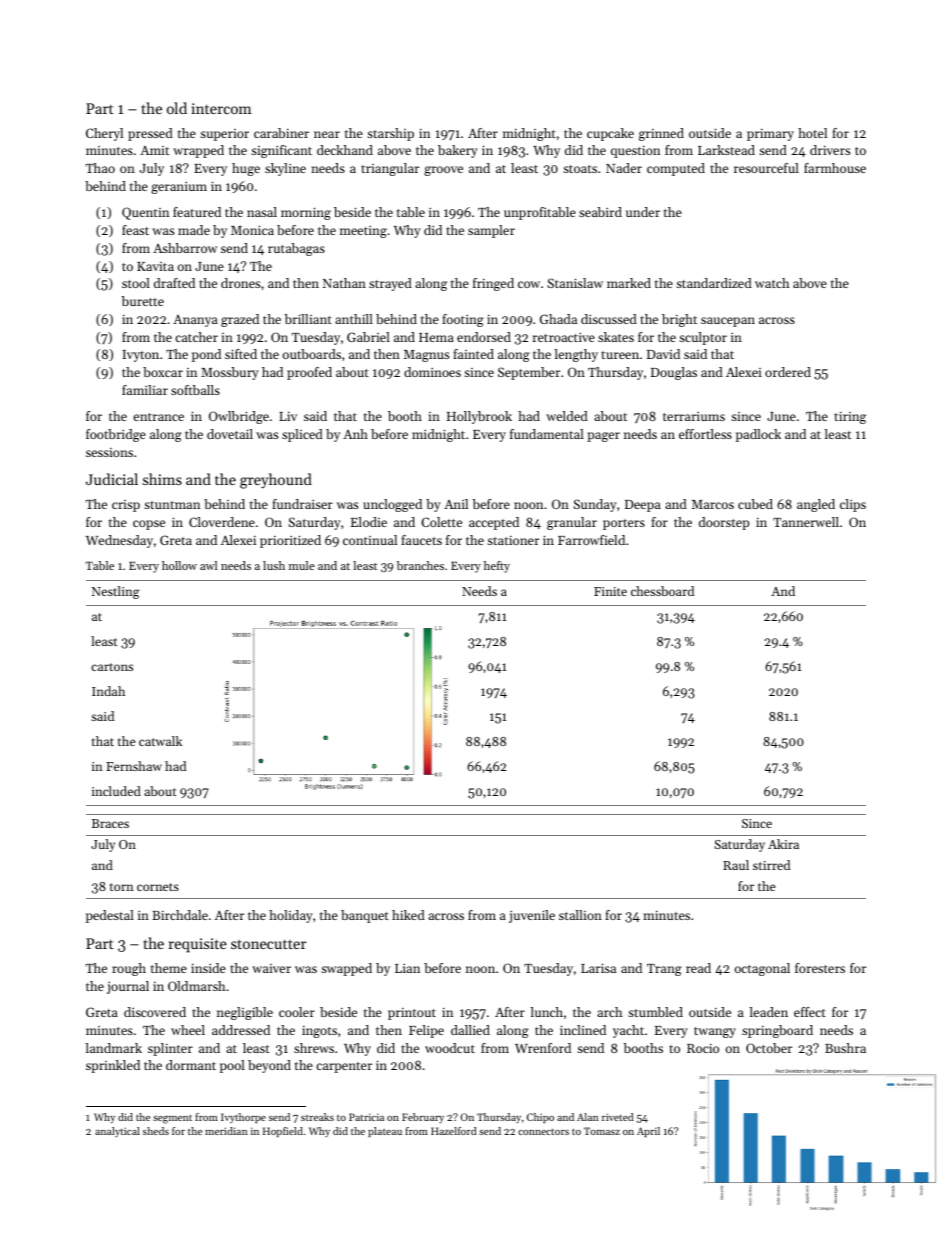 The height and width of the page is (1233, 952). Describe the element at coordinates (618, 1117) in the page. I see `riveted` at that location.
